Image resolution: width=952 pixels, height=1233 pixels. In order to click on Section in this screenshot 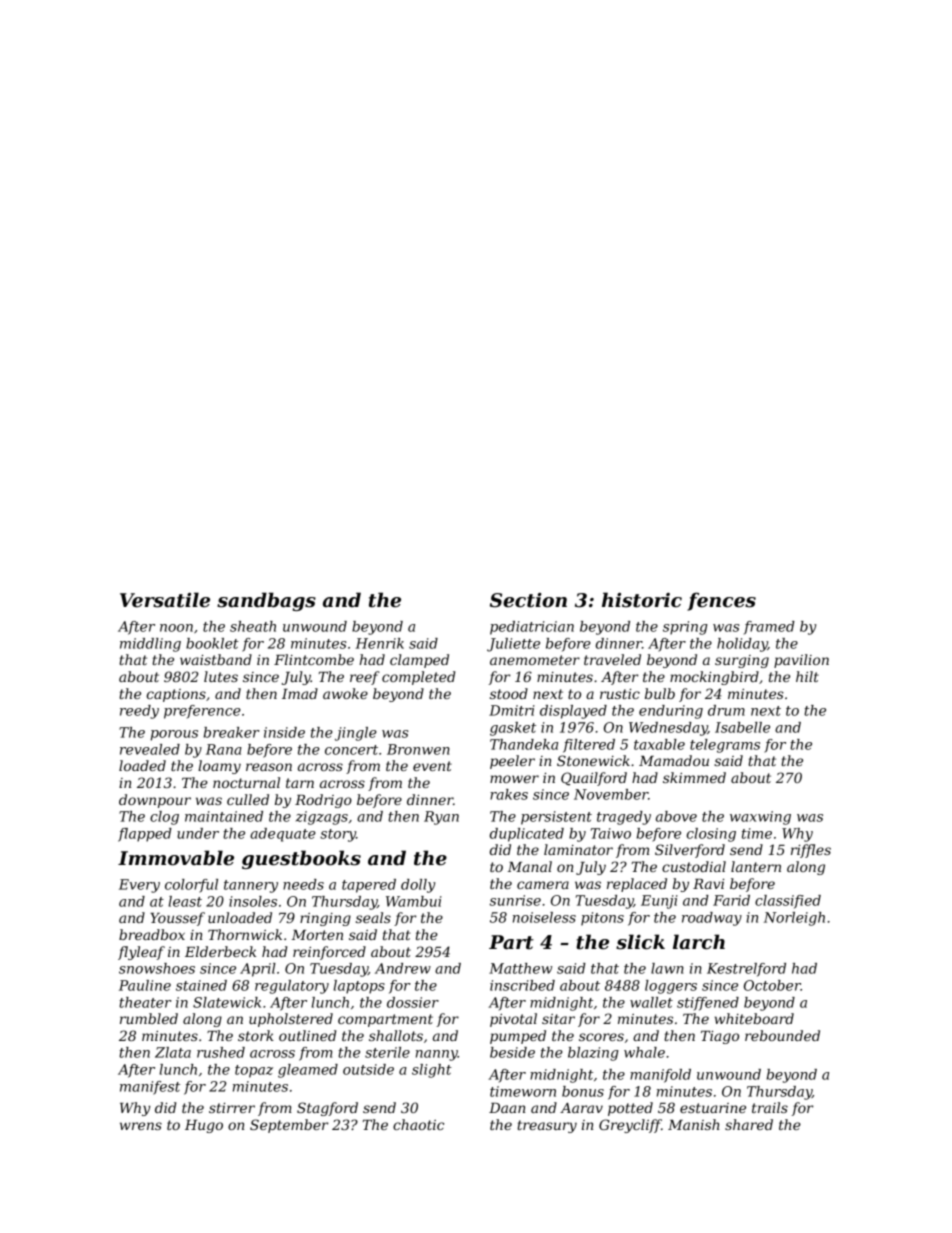, I will do `click(528, 600)`.
